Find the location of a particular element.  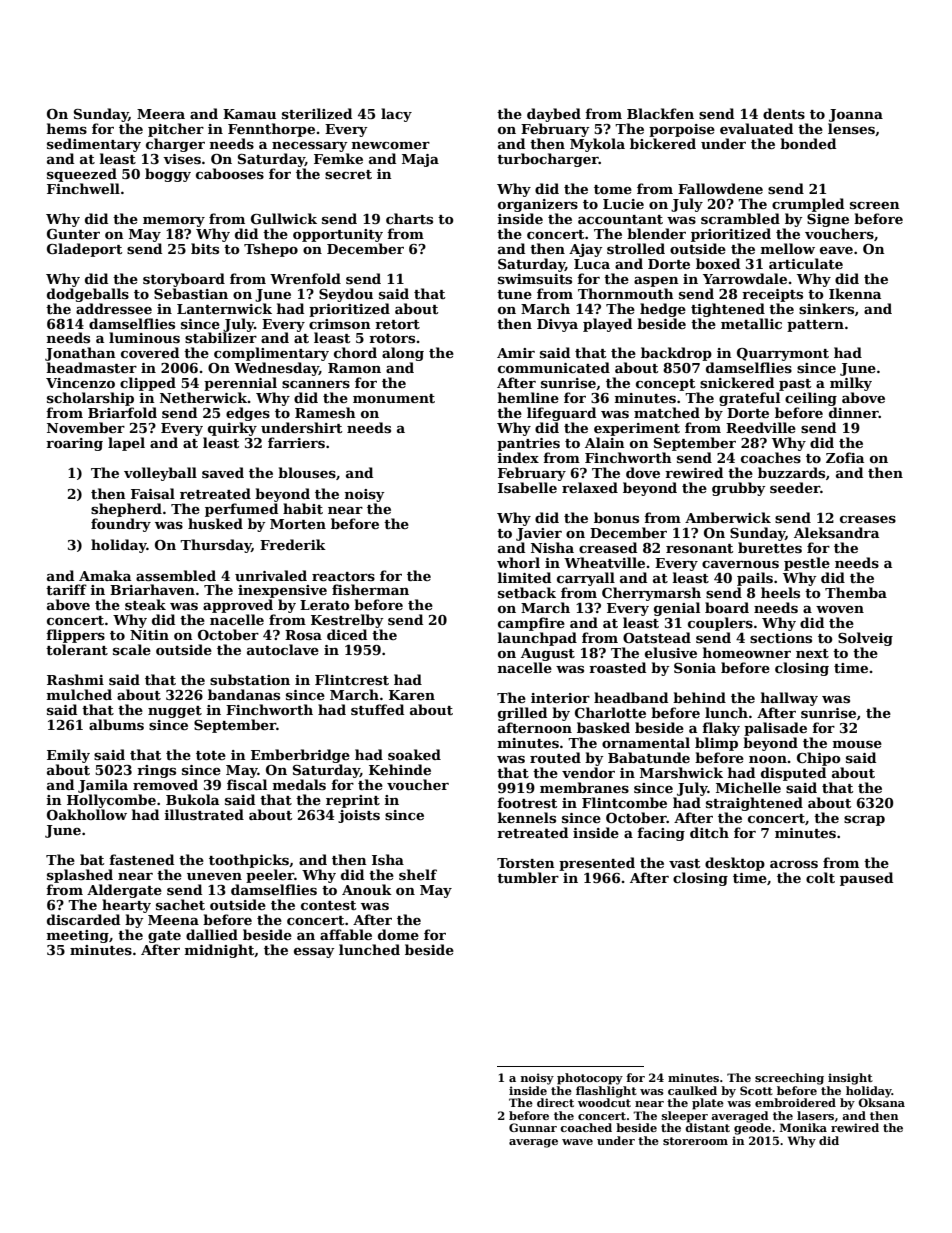

Karen is located at coordinates (412, 695).
